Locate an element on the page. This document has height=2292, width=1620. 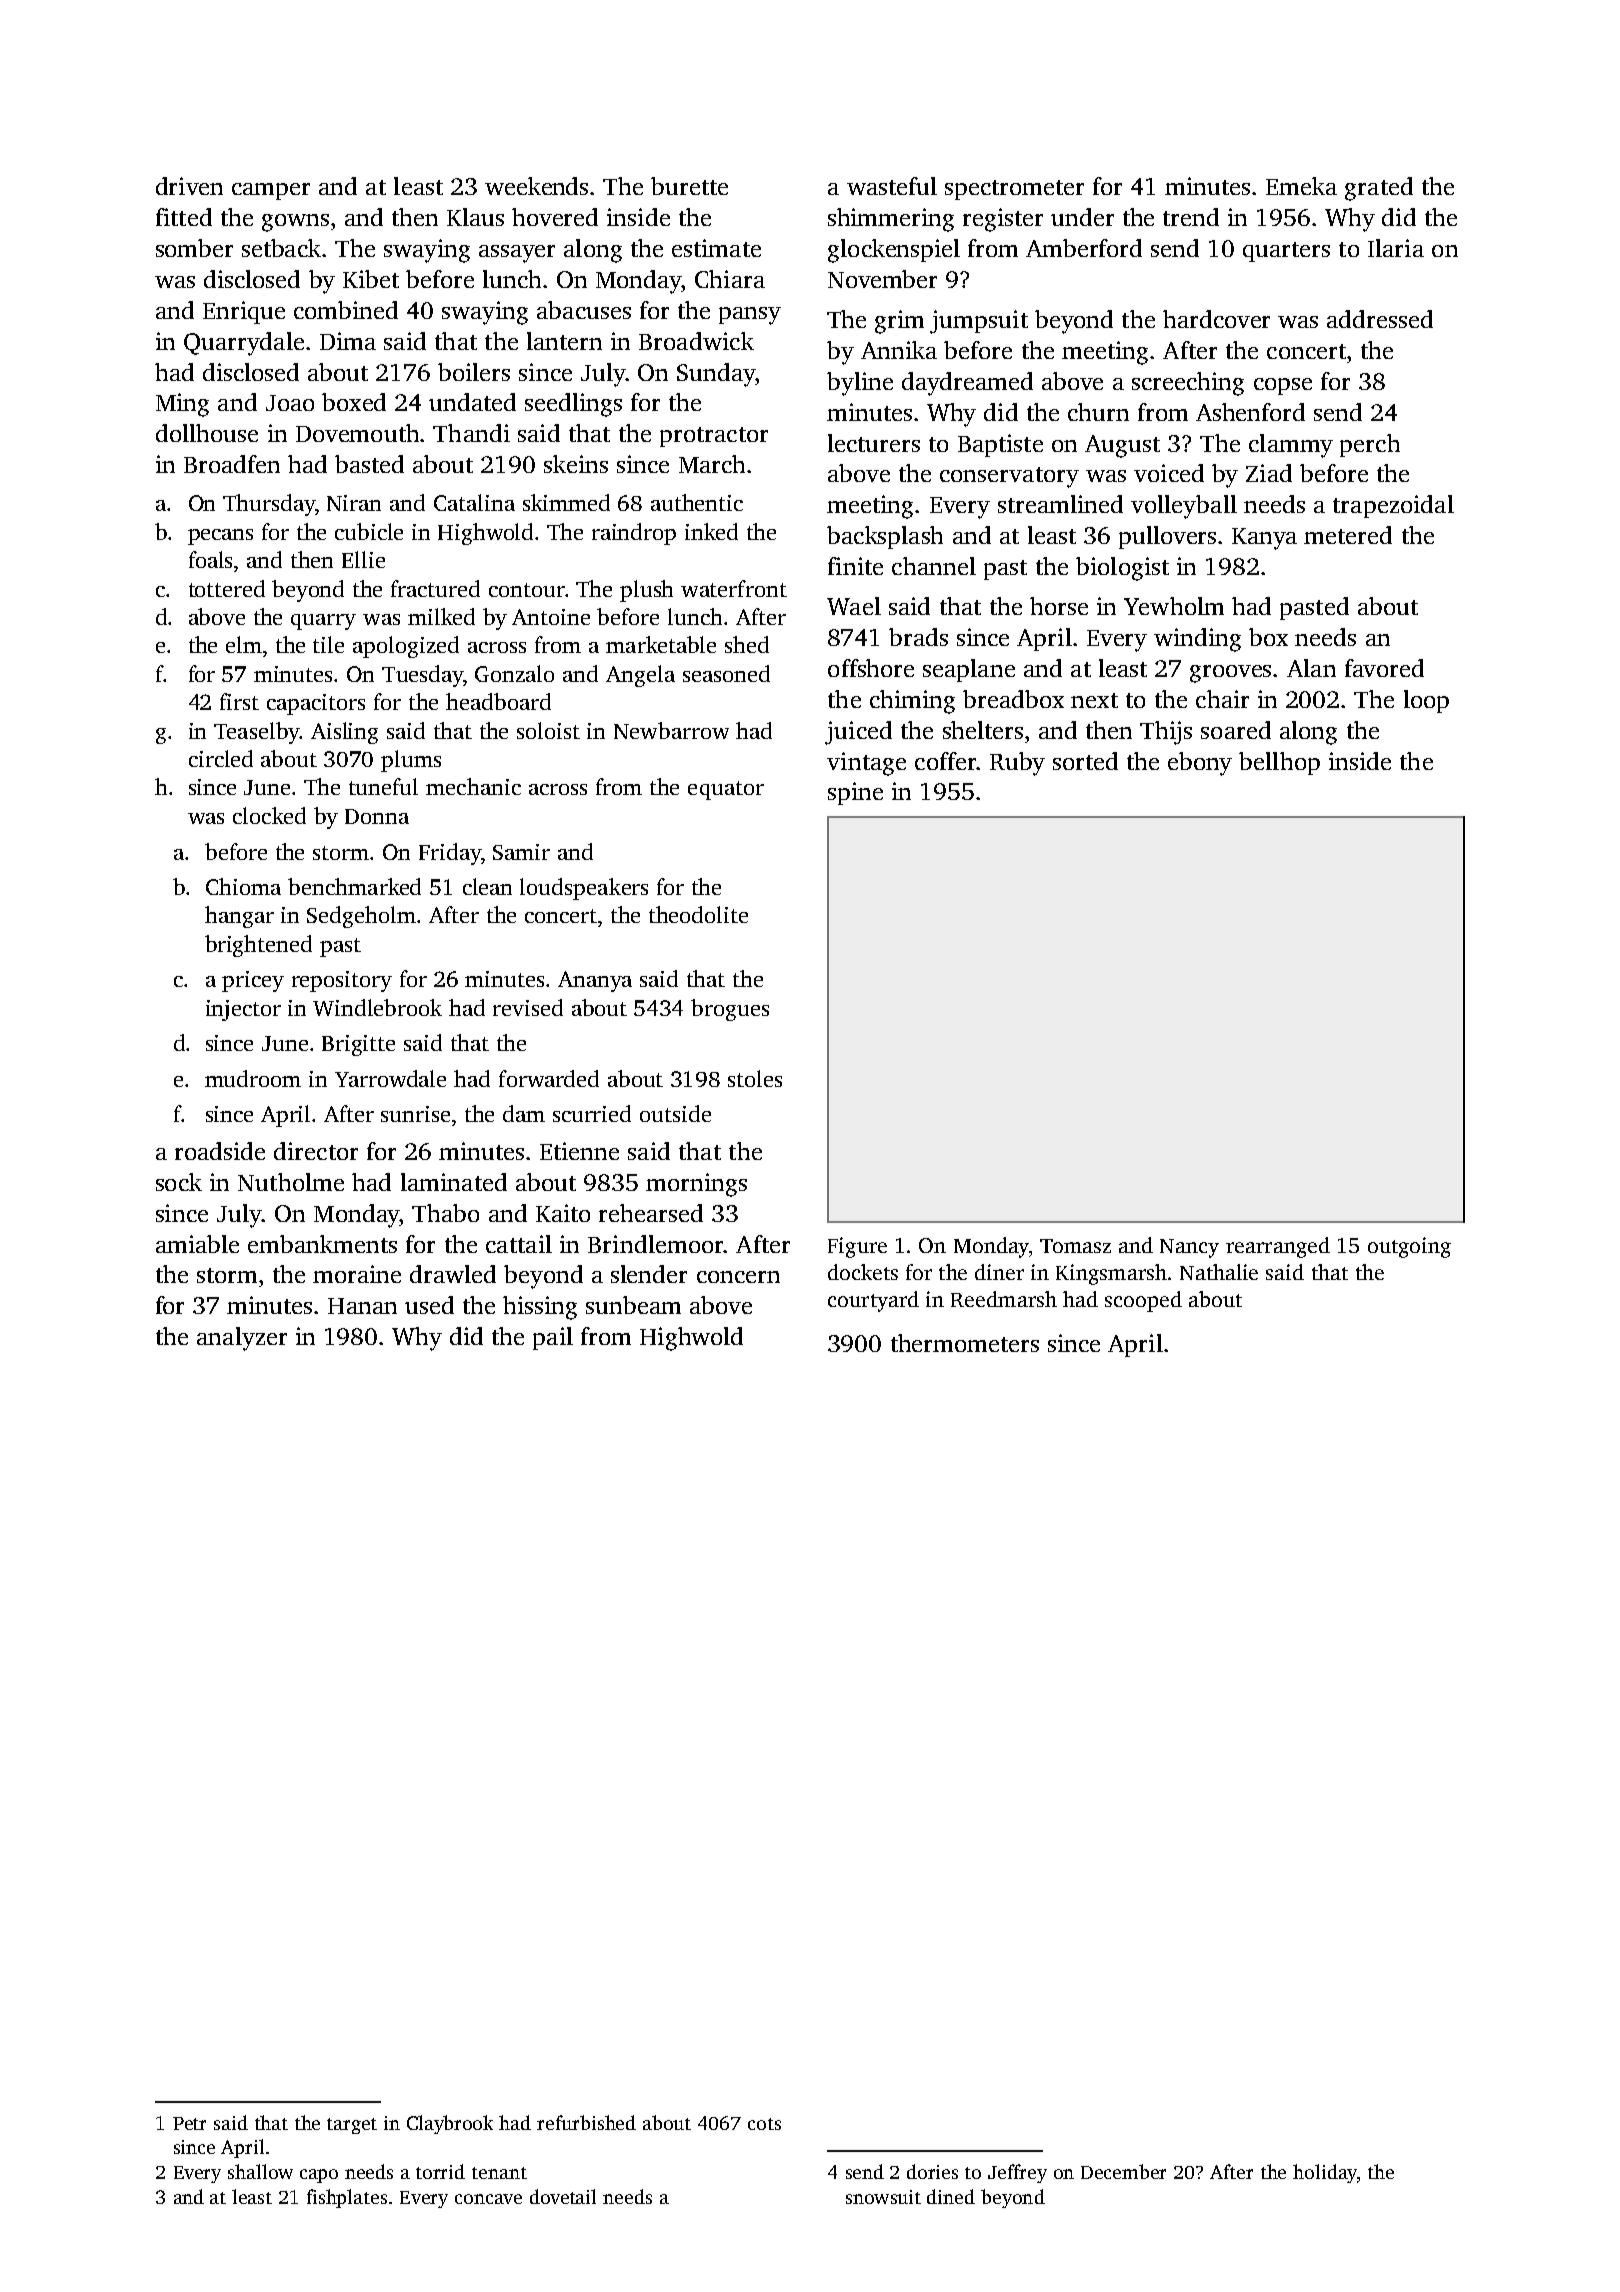
ebony is located at coordinates (1200, 764).
